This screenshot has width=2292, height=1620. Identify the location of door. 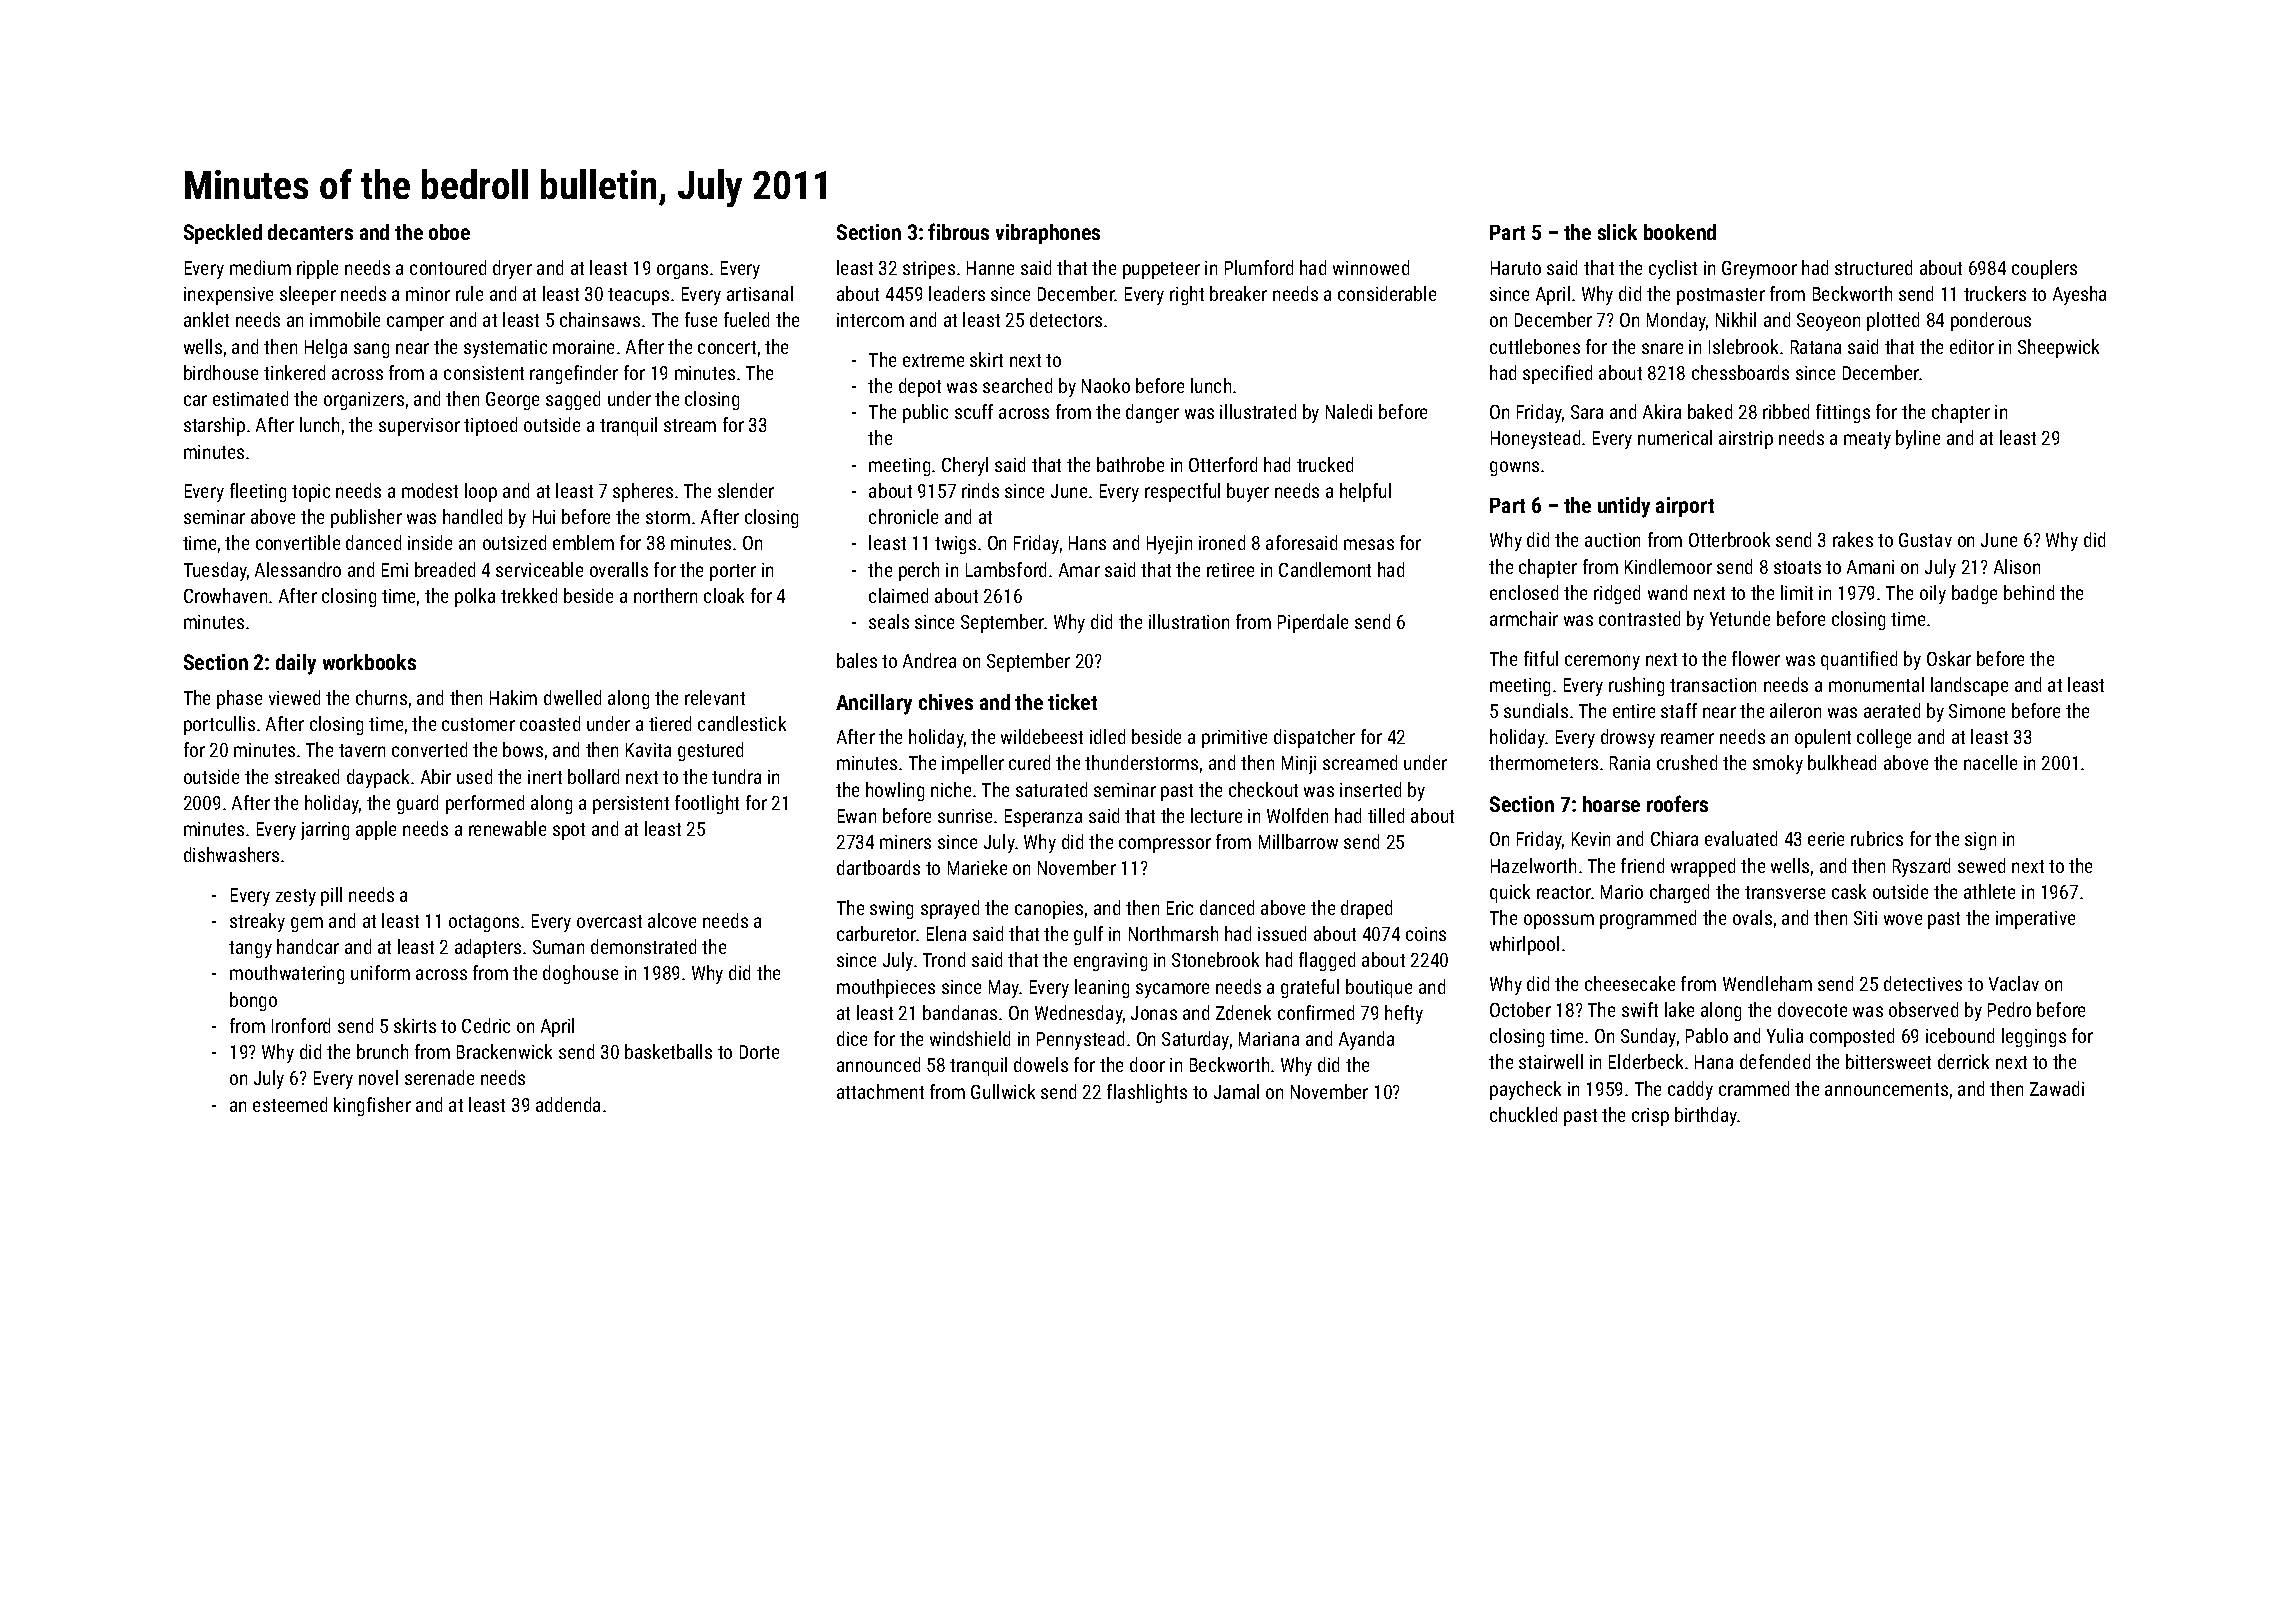
(1147, 1064).
